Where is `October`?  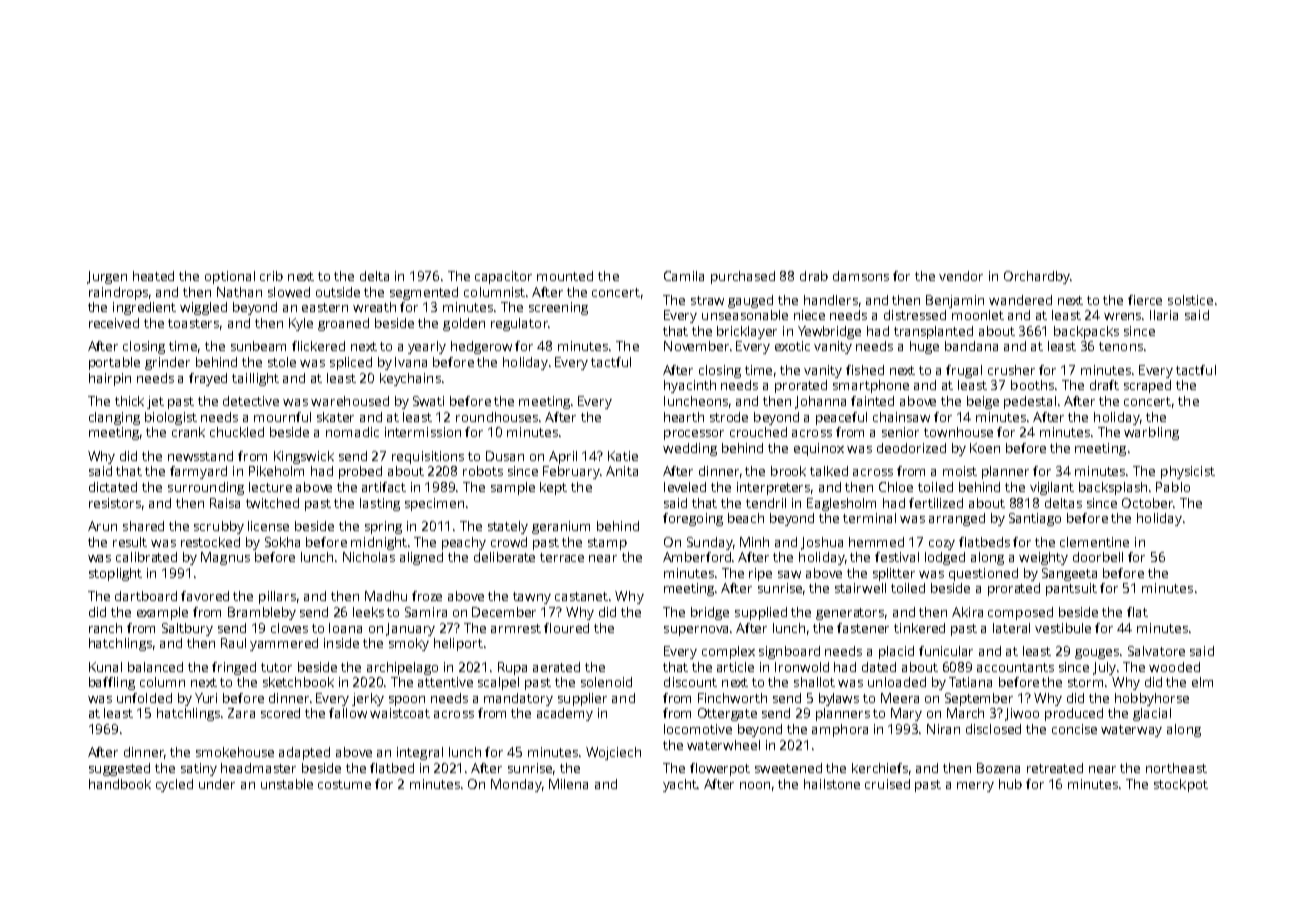
October is located at coordinates (1147, 503).
